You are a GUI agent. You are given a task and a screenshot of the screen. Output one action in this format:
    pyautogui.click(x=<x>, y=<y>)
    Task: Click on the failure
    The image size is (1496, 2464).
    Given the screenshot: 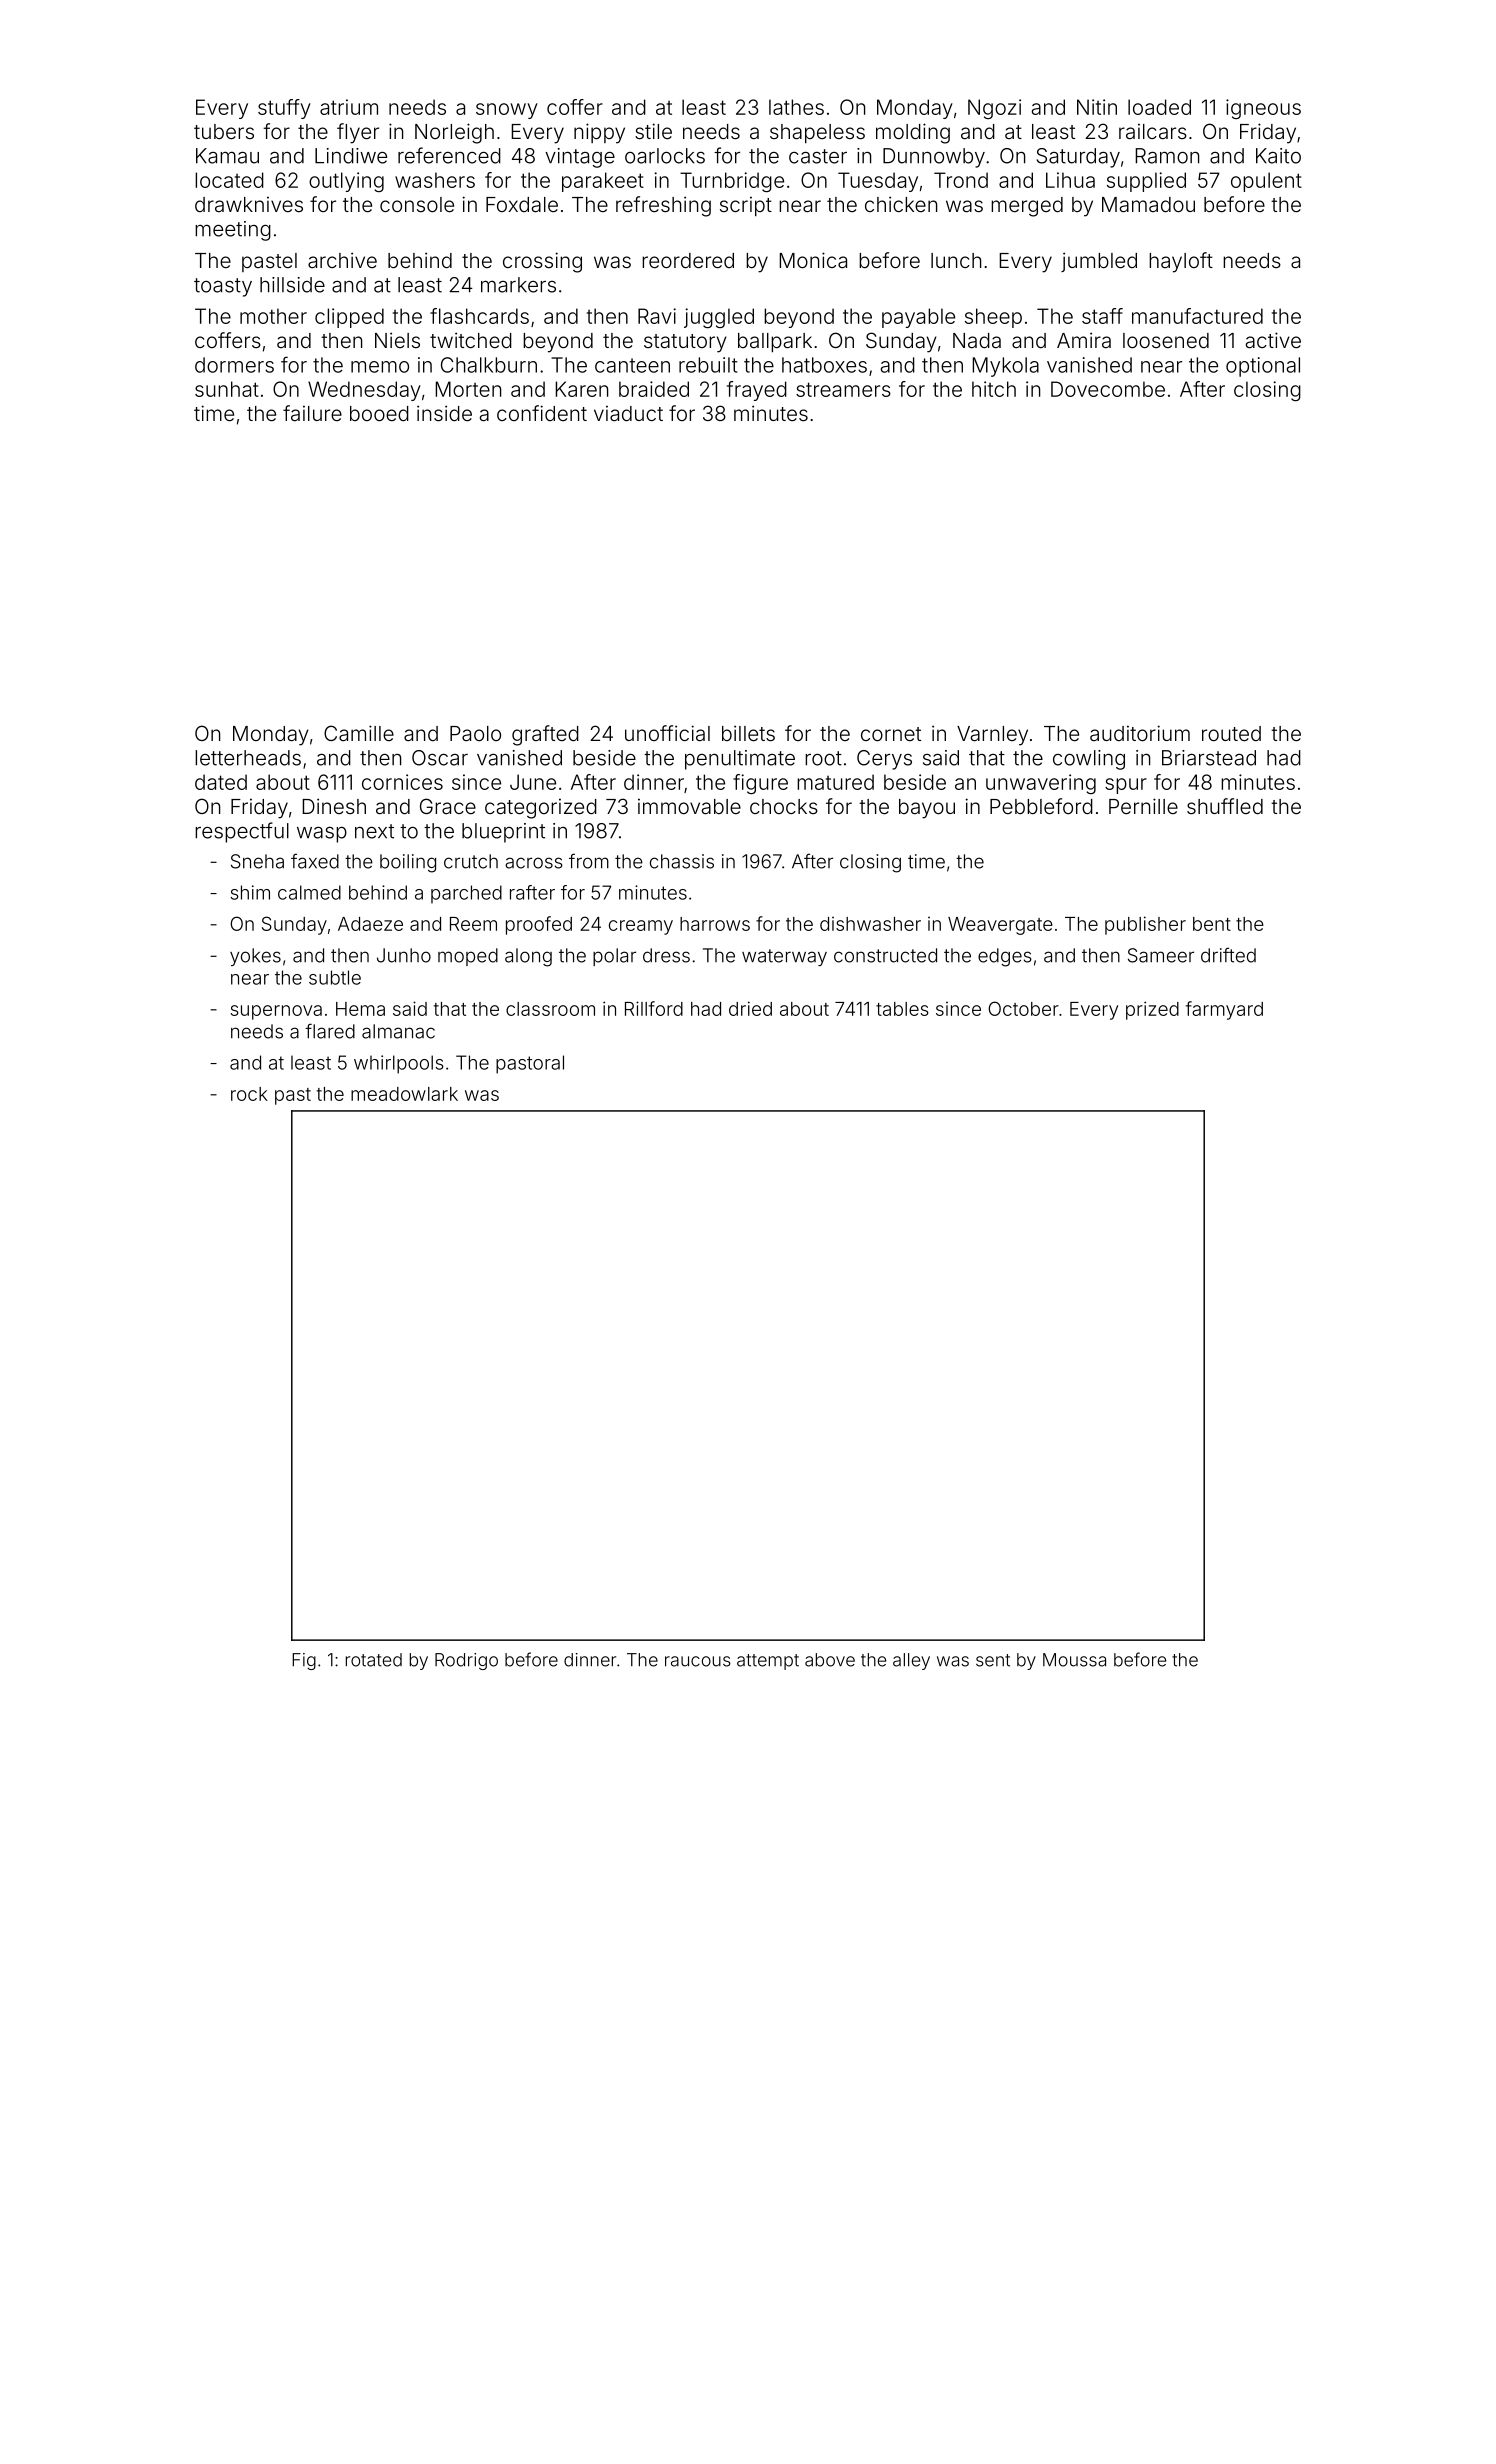 What is the action you would take?
    pyautogui.click(x=312, y=413)
